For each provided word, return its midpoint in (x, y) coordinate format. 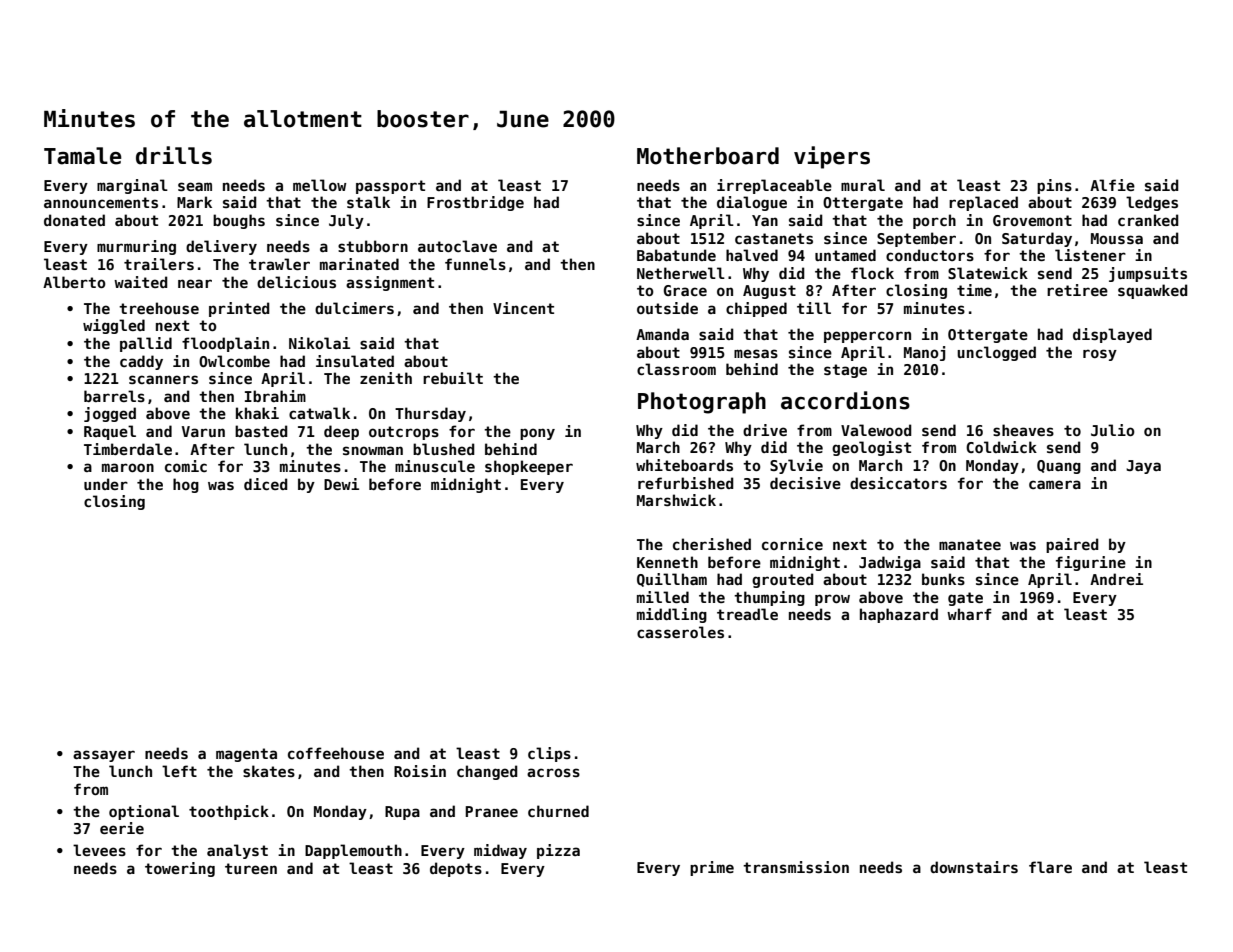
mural (863, 185)
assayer (104, 756)
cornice (792, 544)
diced (266, 484)
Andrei (1116, 579)
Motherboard (708, 156)
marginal (132, 186)
